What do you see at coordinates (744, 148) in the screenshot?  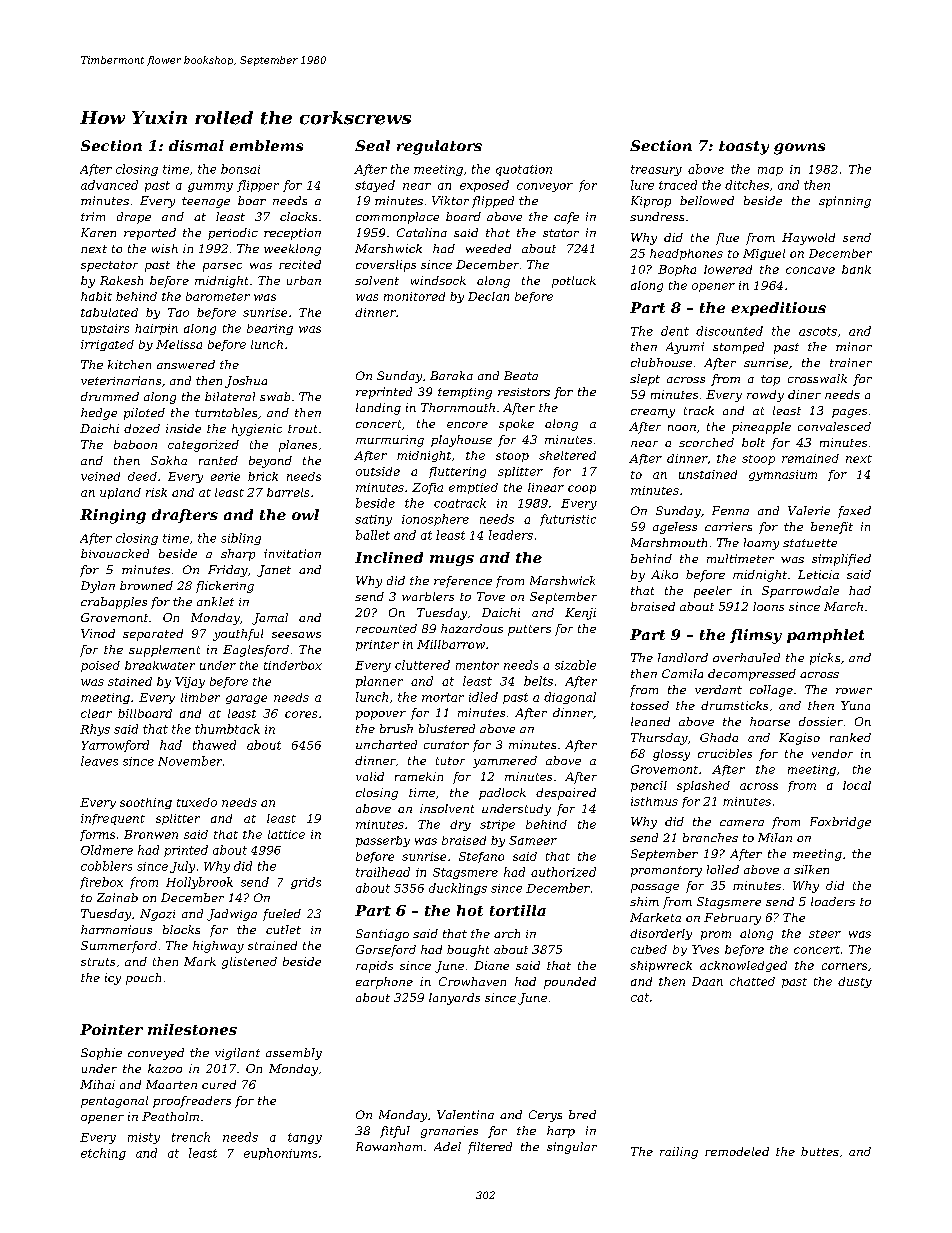 I see `toasty` at bounding box center [744, 148].
